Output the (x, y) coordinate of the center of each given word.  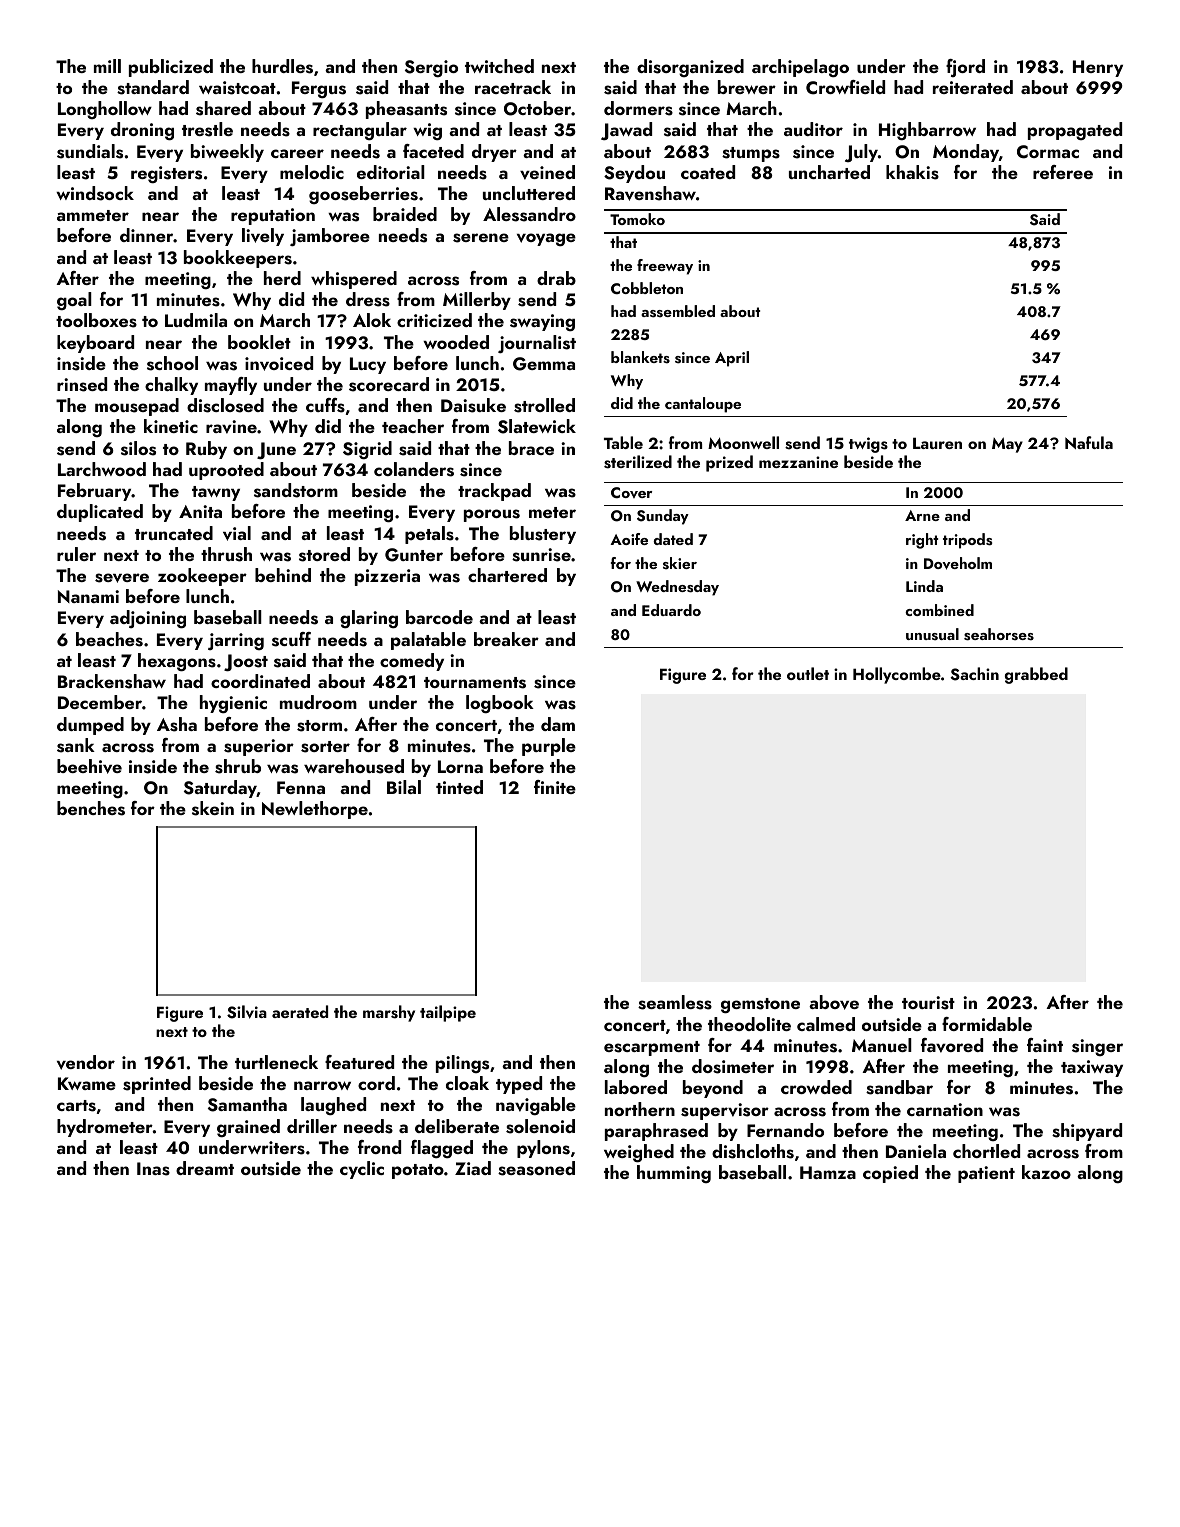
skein (213, 808)
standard (153, 87)
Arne (922, 515)
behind (283, 575)
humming (674, 1174)
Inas (153, 1169)
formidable (987, 1024)
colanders (414, 469)
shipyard (1087, 1132)
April (732, 359)
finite (555, 787)
